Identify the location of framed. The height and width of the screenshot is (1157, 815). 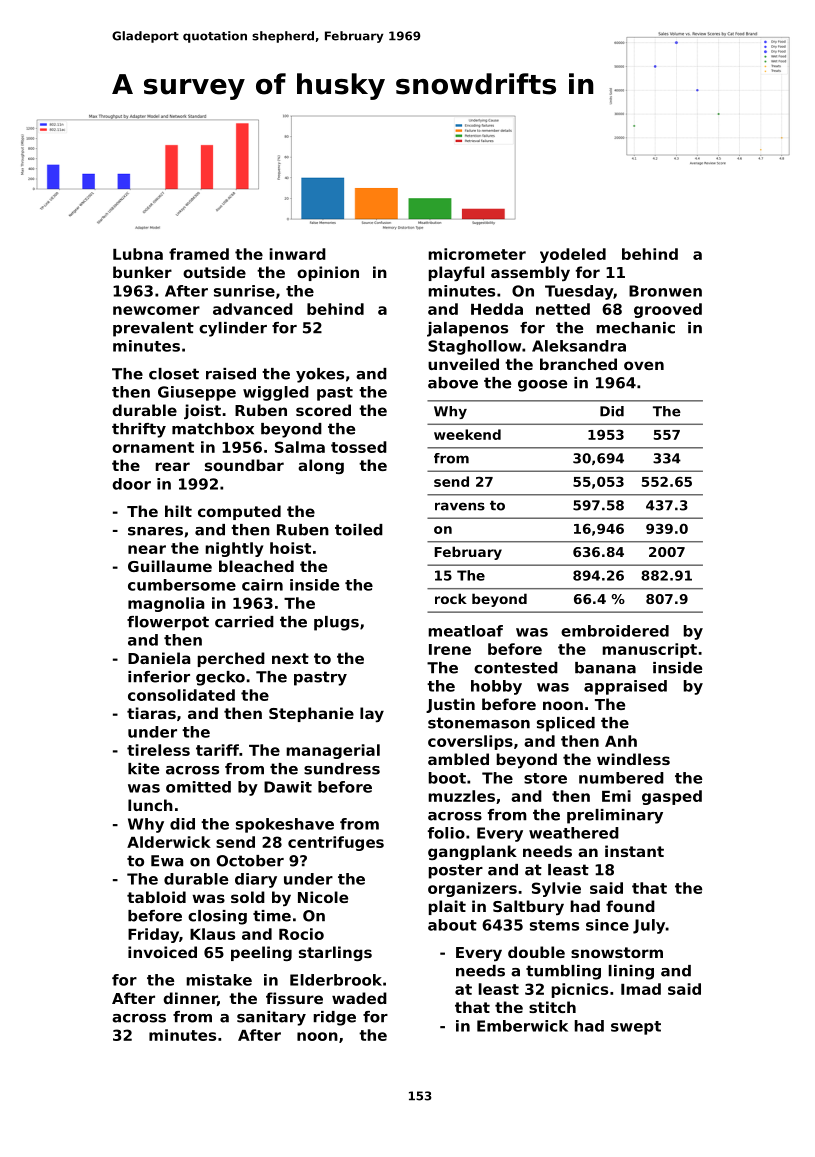
(199, 254).
